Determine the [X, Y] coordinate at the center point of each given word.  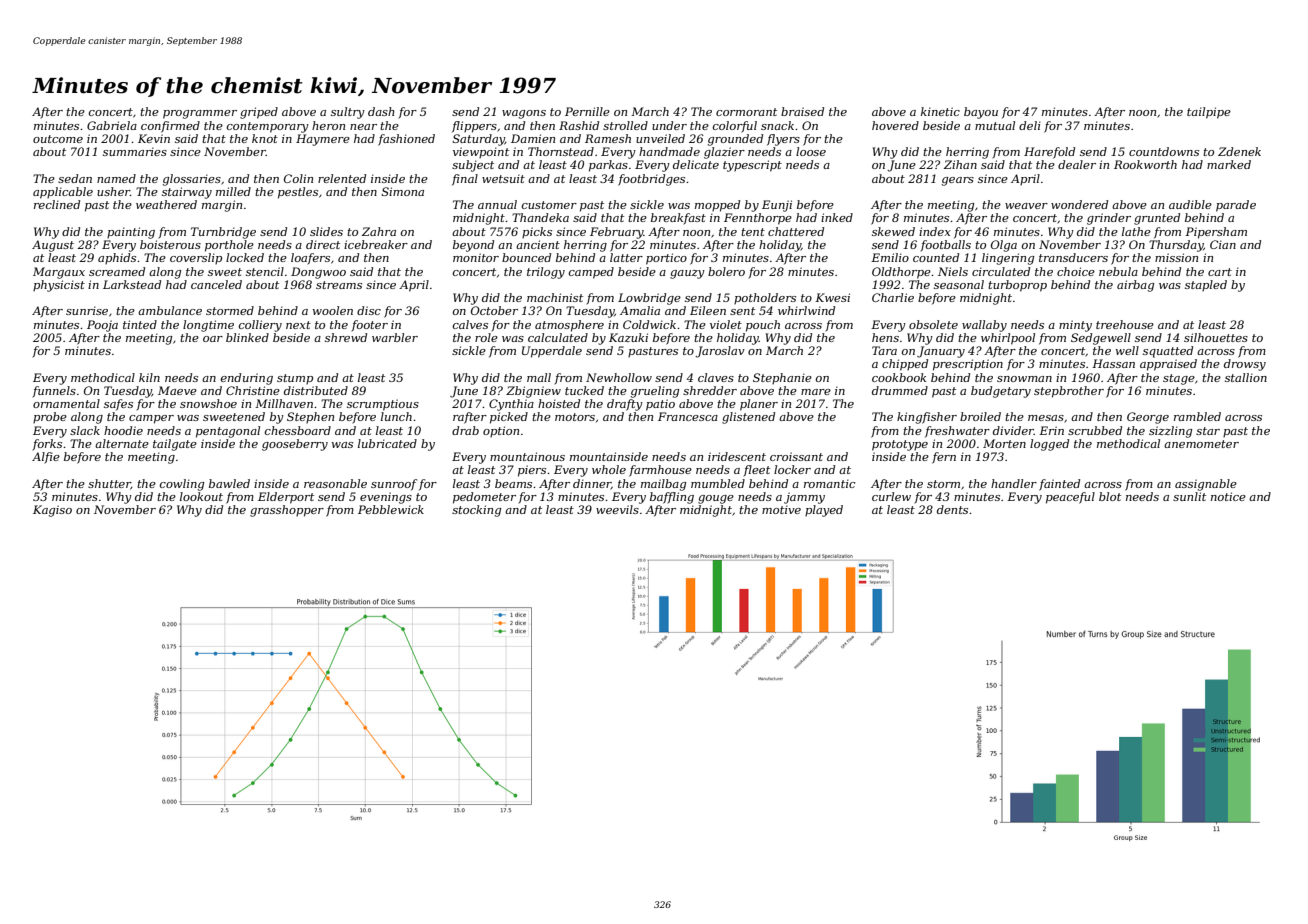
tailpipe [1209, 113]
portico [666, 259]
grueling [655, 392]
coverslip [196, 258]
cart [1220, 272]
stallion [1246, 377]
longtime [208, 326]
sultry [348, 113]
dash [381, 111]
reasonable [335, 483]
